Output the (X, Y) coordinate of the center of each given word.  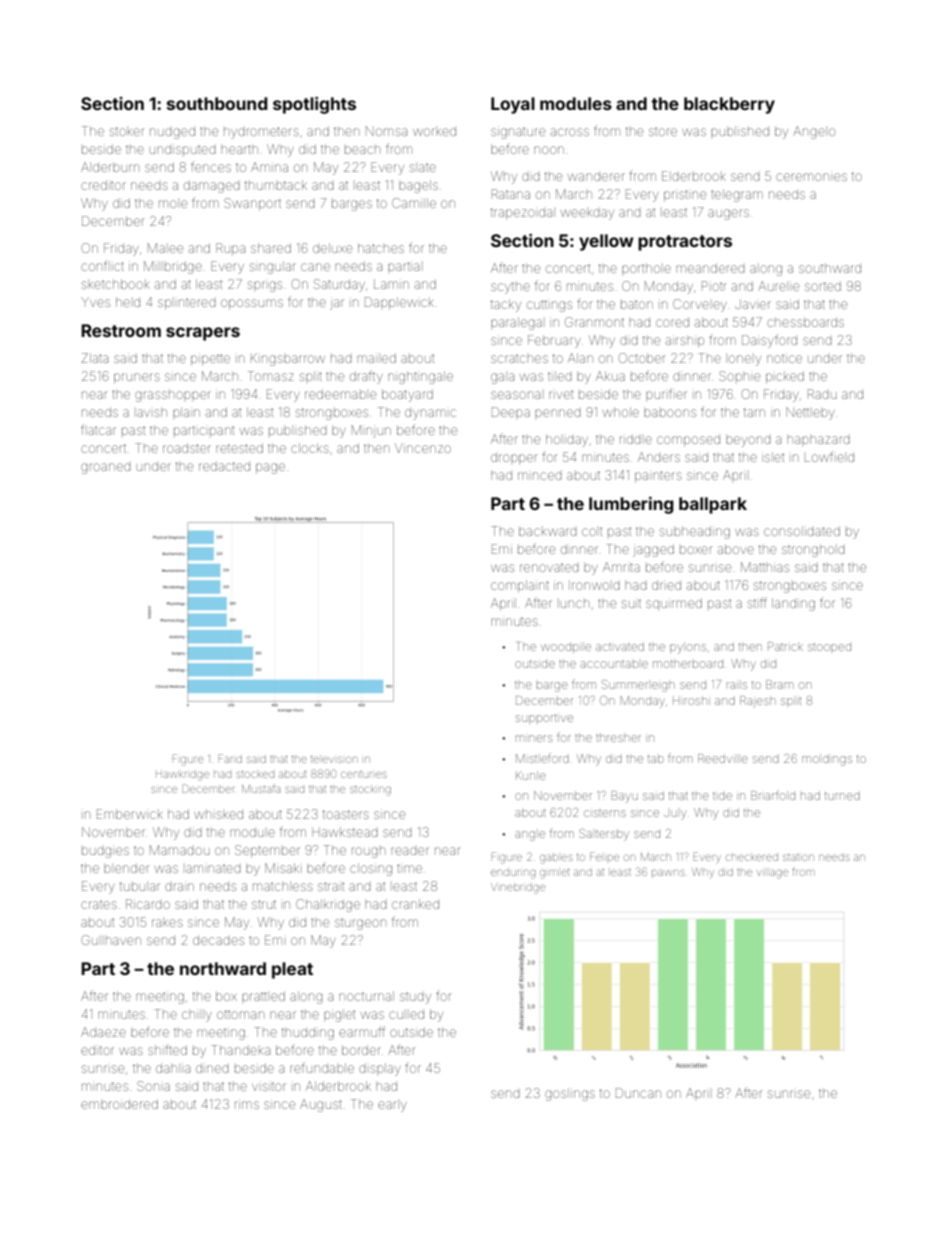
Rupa (230, 249)
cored (672, 322)
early (392, 1106)
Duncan (638, 1093)
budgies (105, 852)
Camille (414, 203)
